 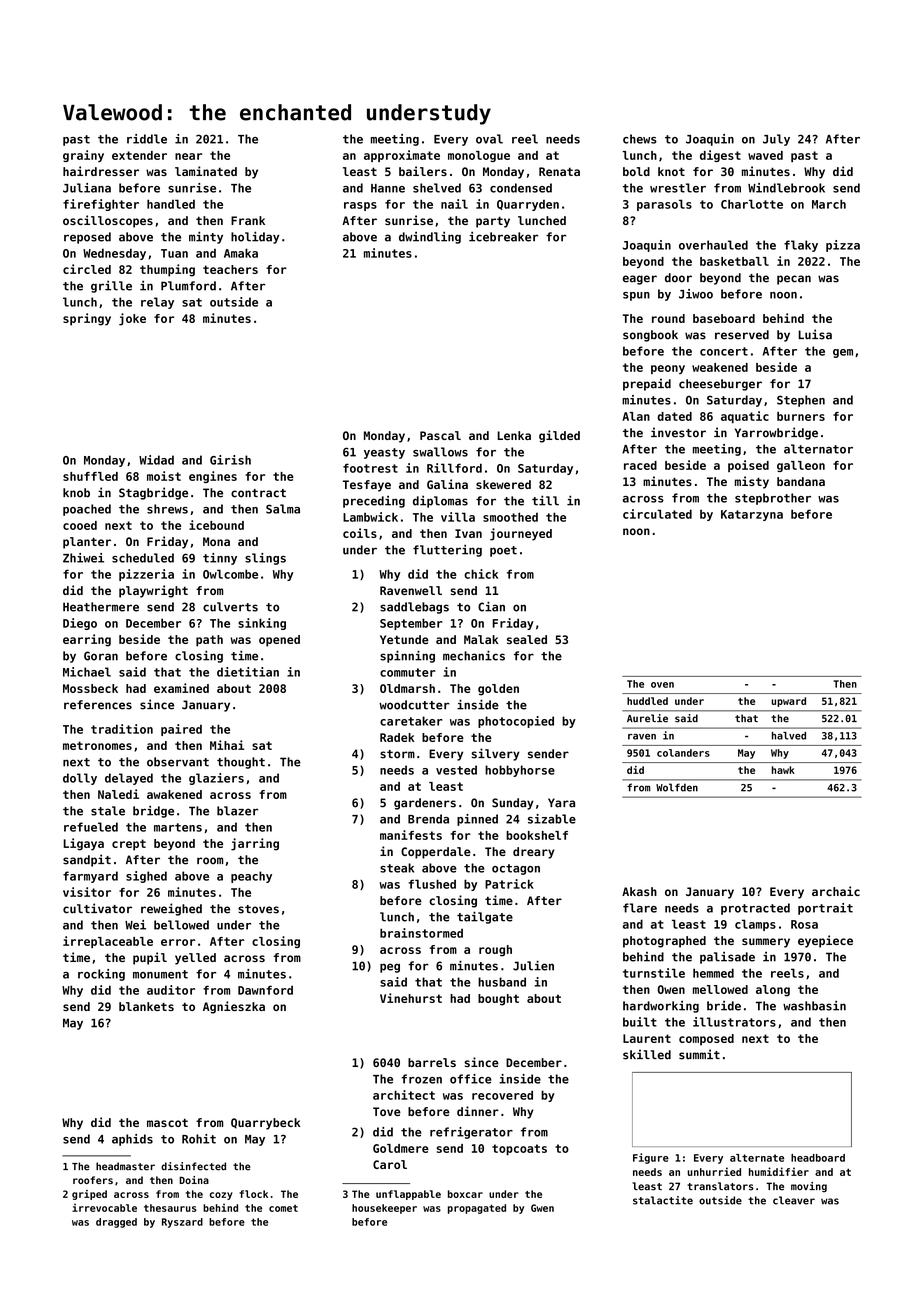 What do you see at coordinates (527, 639) in the screenshot?
I see `sealed` at bounding box center [527, 639].
